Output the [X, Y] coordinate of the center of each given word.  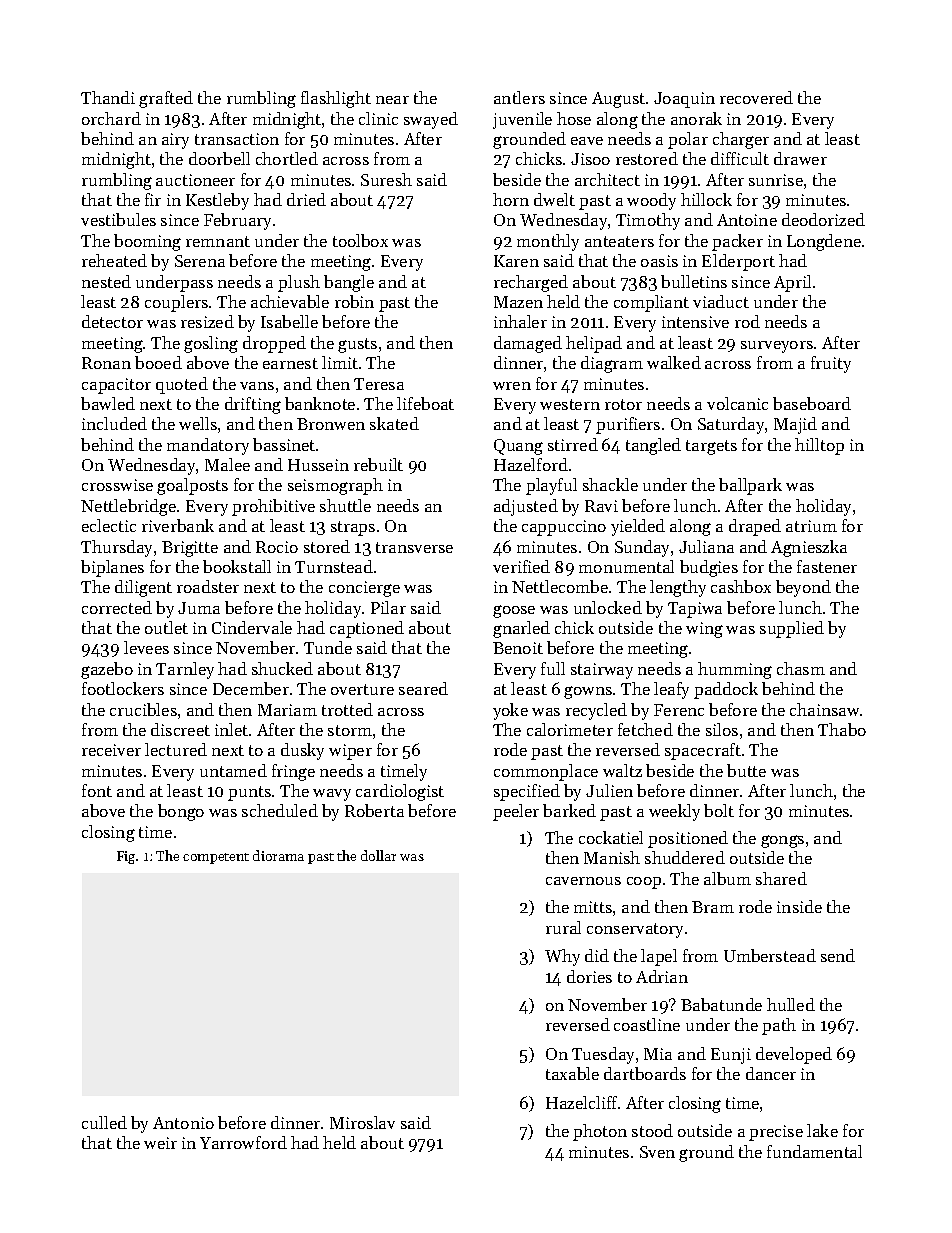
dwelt [554, 199]
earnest [290, 363]
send [838, 955]
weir [160, 1143]
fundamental [814, 1151]
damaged [528, 344]
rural [563, 927]
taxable [572, 1073]
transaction [237, 139]
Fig [126, 857]
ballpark [750, 486]
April [792, 283]
